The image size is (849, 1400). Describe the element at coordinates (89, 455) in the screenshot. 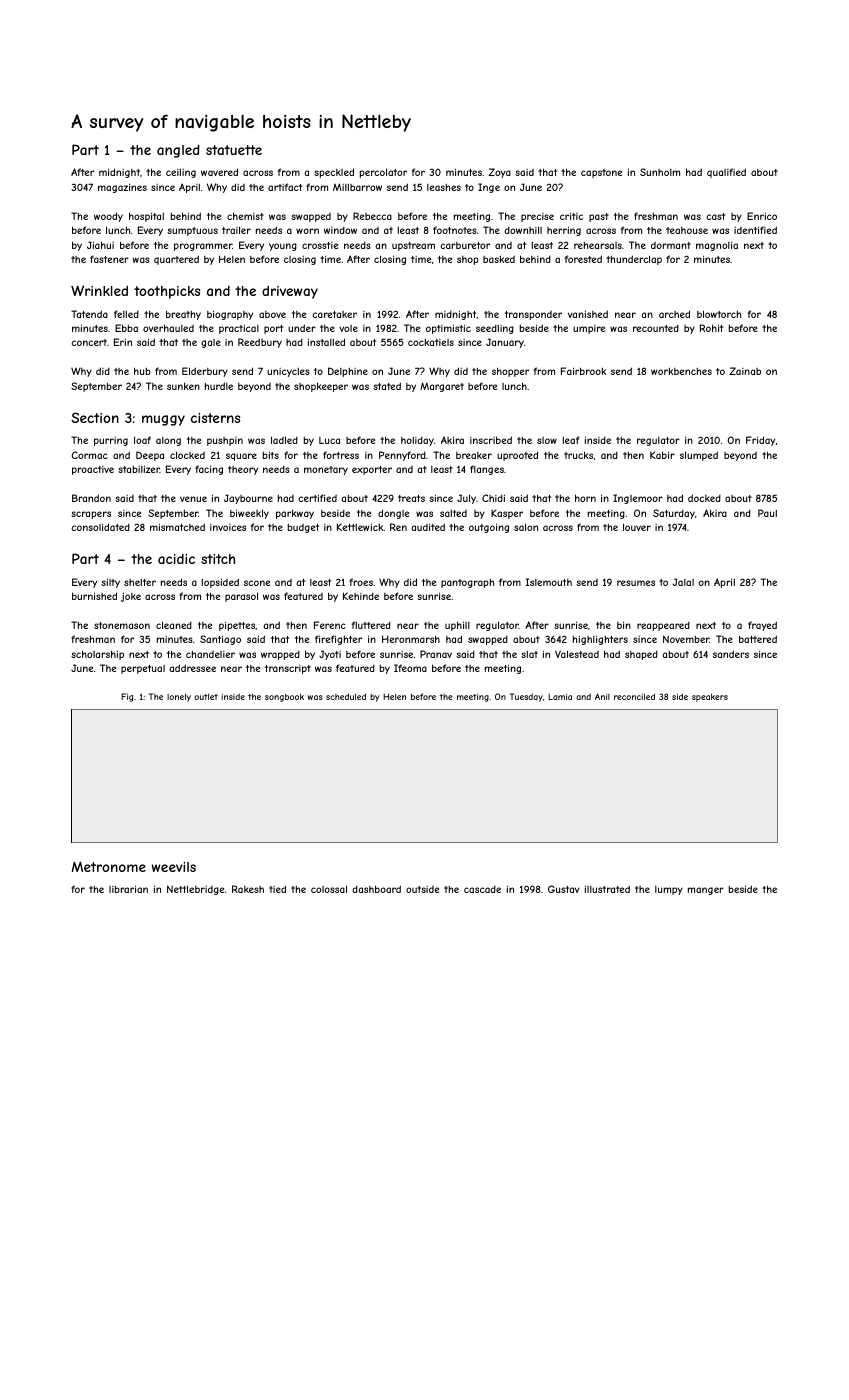

I see `Cormac` at that location.
